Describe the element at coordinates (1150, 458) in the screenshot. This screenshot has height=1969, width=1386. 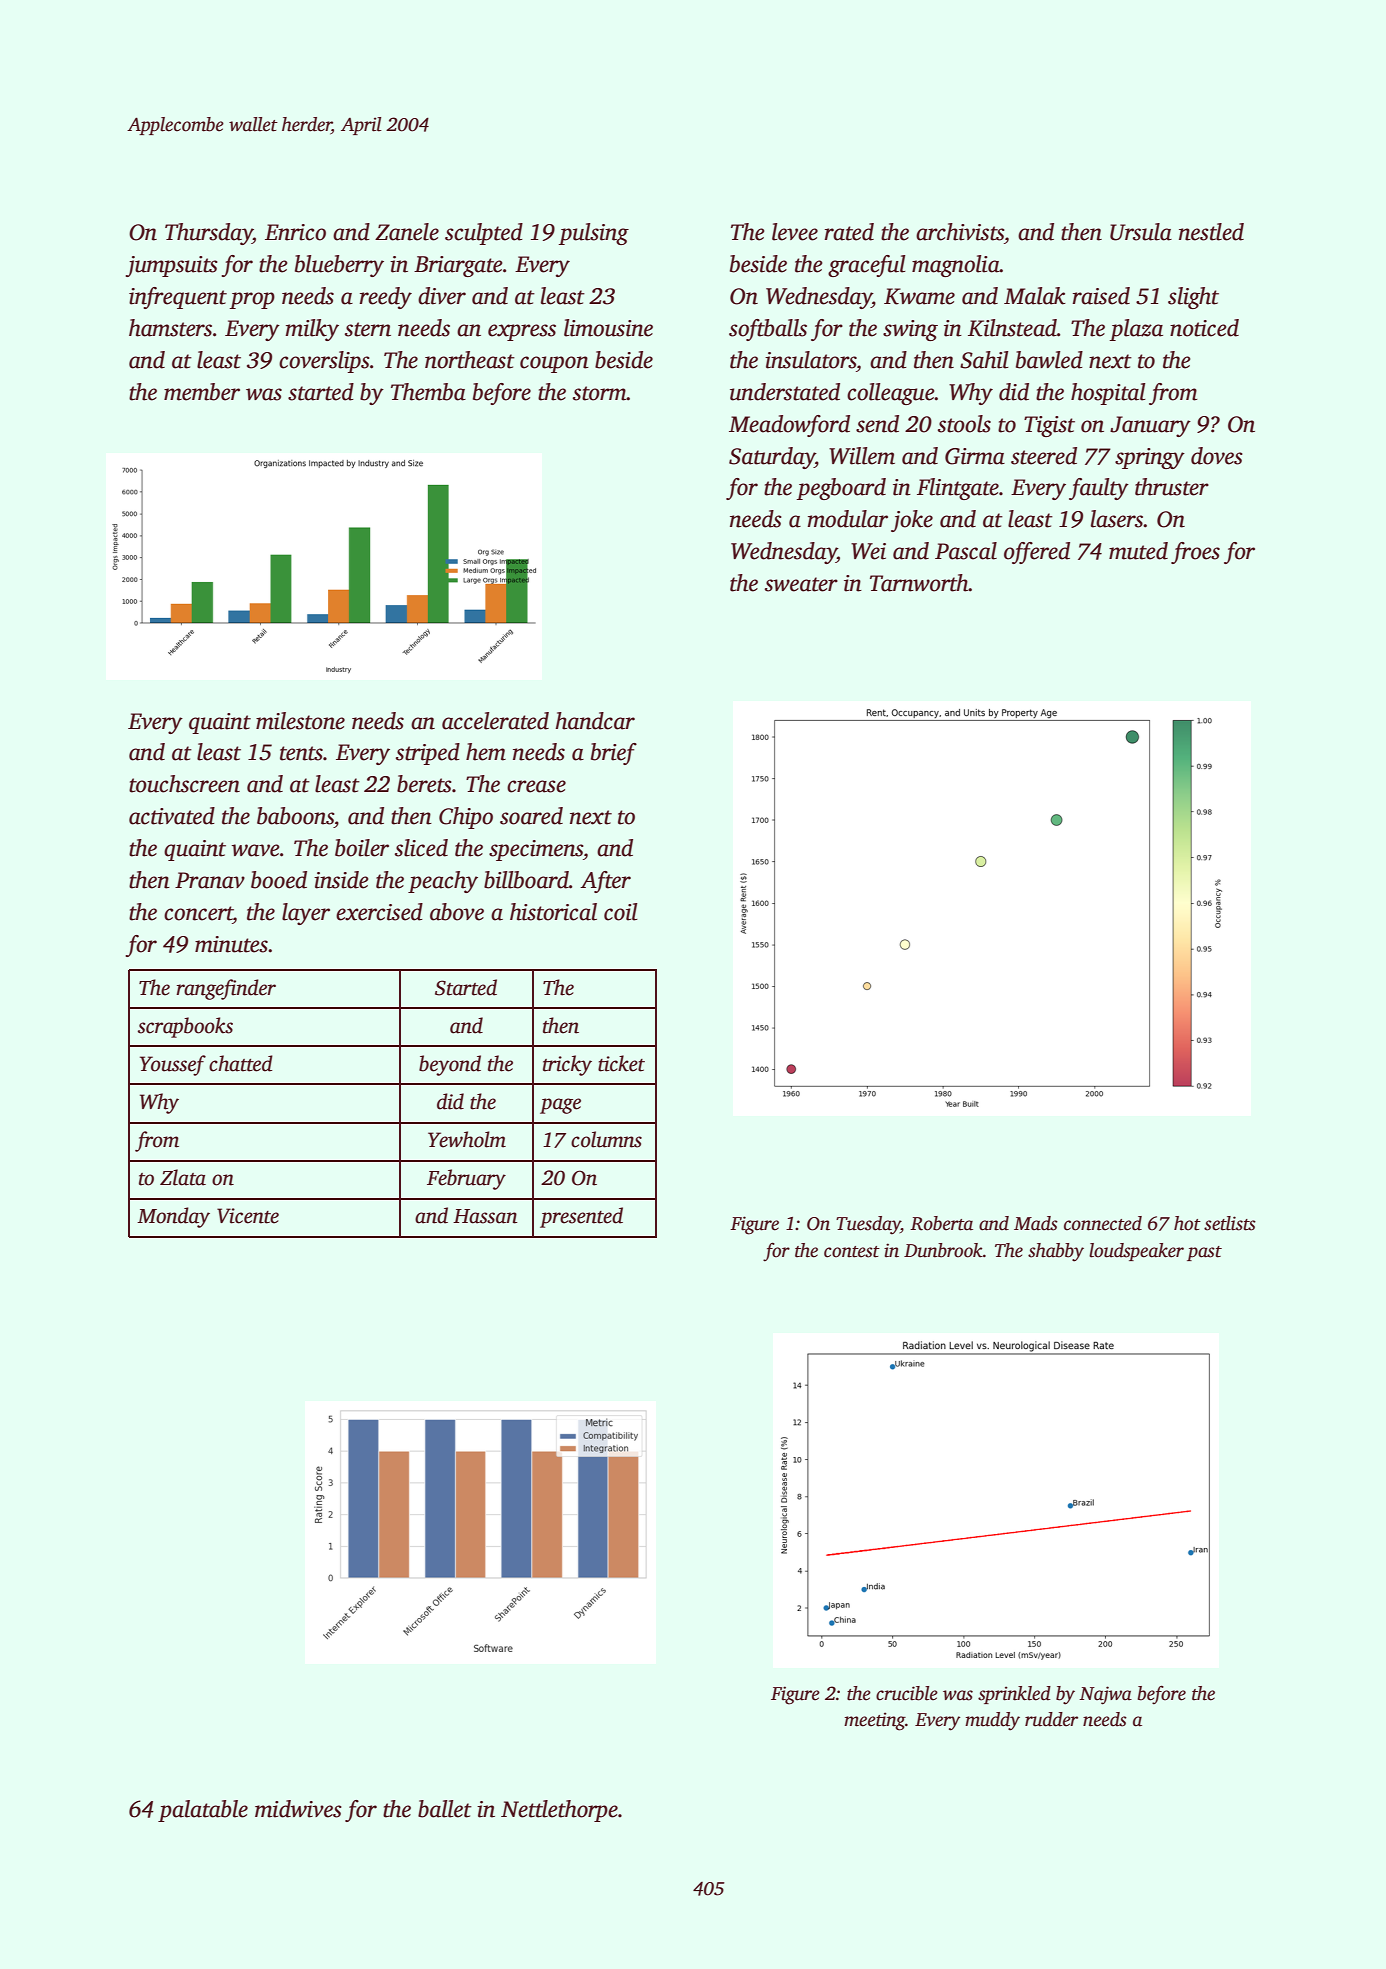
I see `springy` at that location.
